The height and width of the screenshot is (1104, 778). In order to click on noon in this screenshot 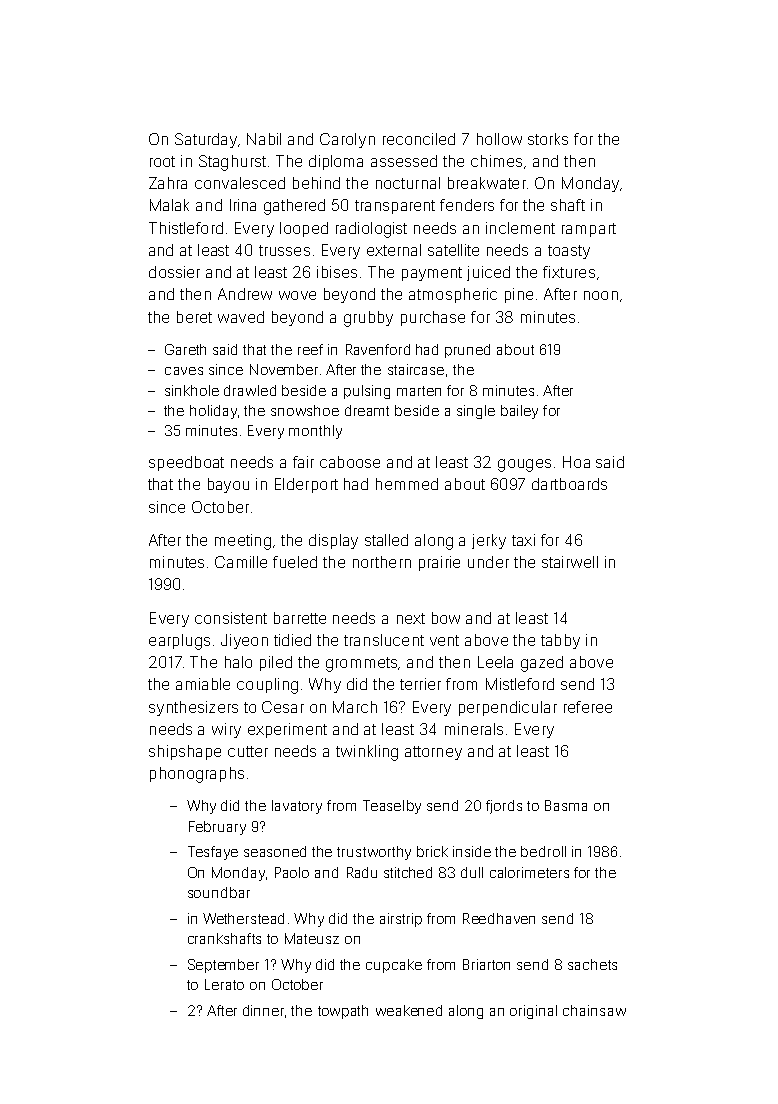, I will do `click(601, 295)`.
